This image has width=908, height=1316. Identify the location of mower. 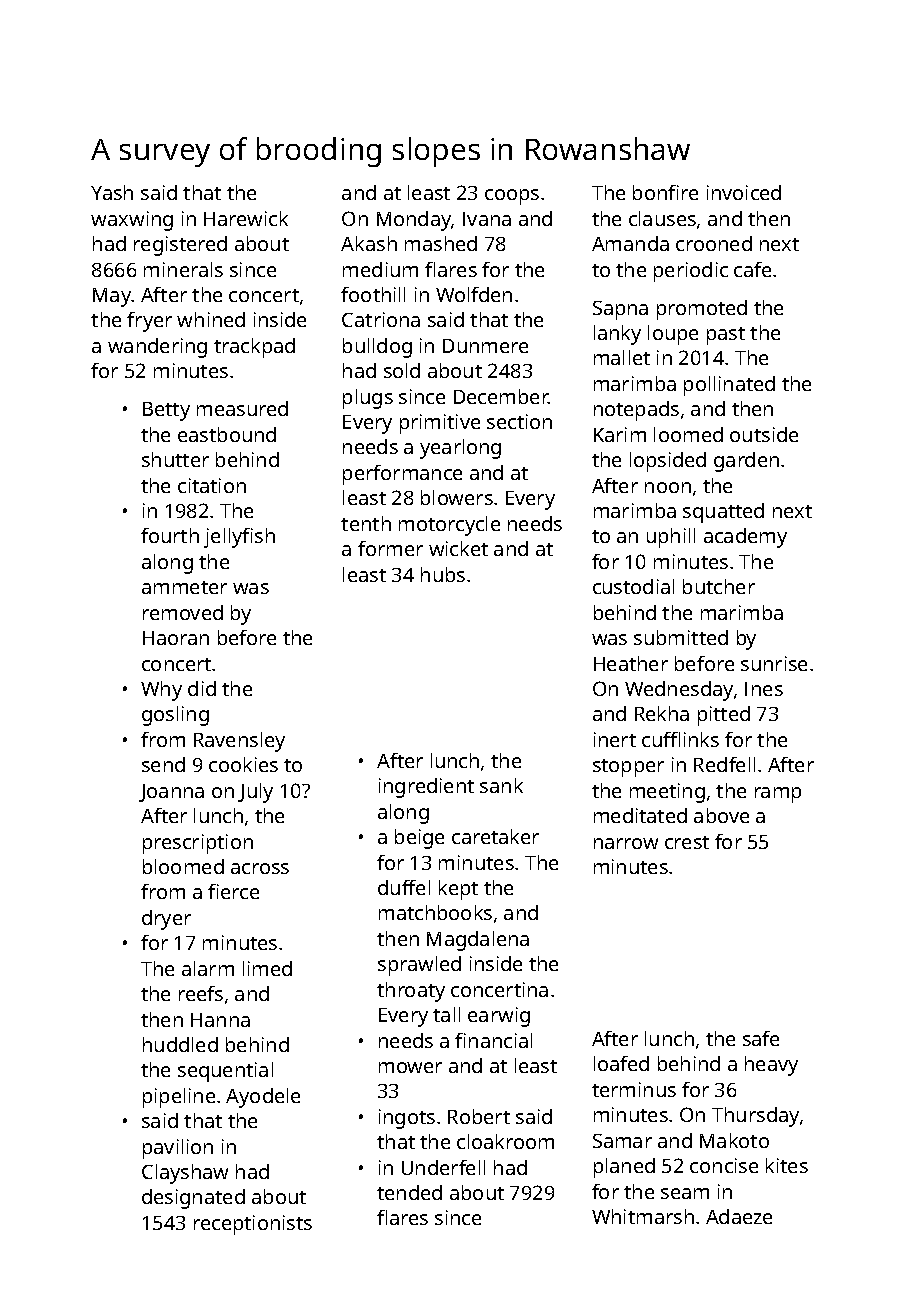
(410, 1067).
